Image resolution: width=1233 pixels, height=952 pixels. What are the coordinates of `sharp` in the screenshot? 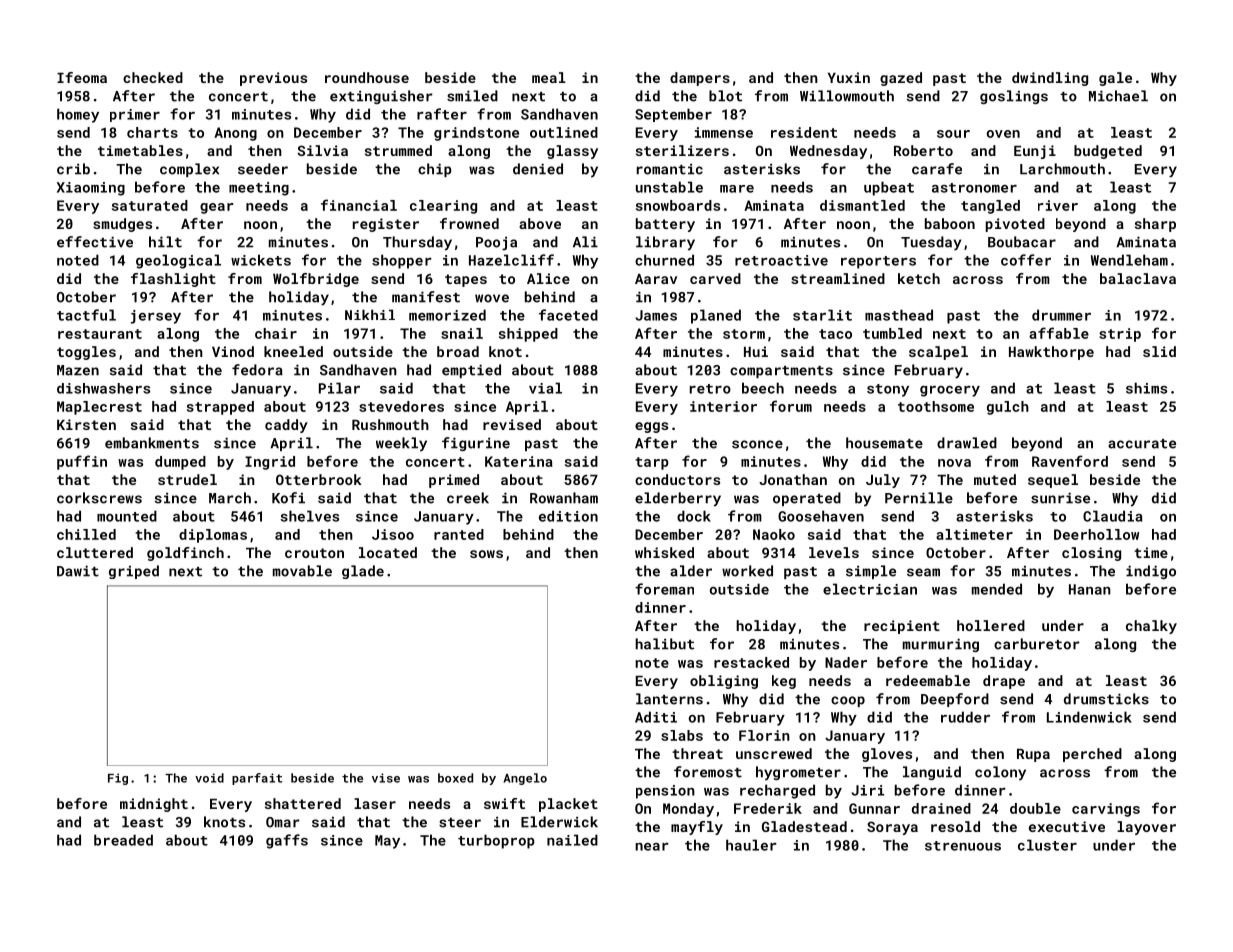 It's located at (1155, 225).
